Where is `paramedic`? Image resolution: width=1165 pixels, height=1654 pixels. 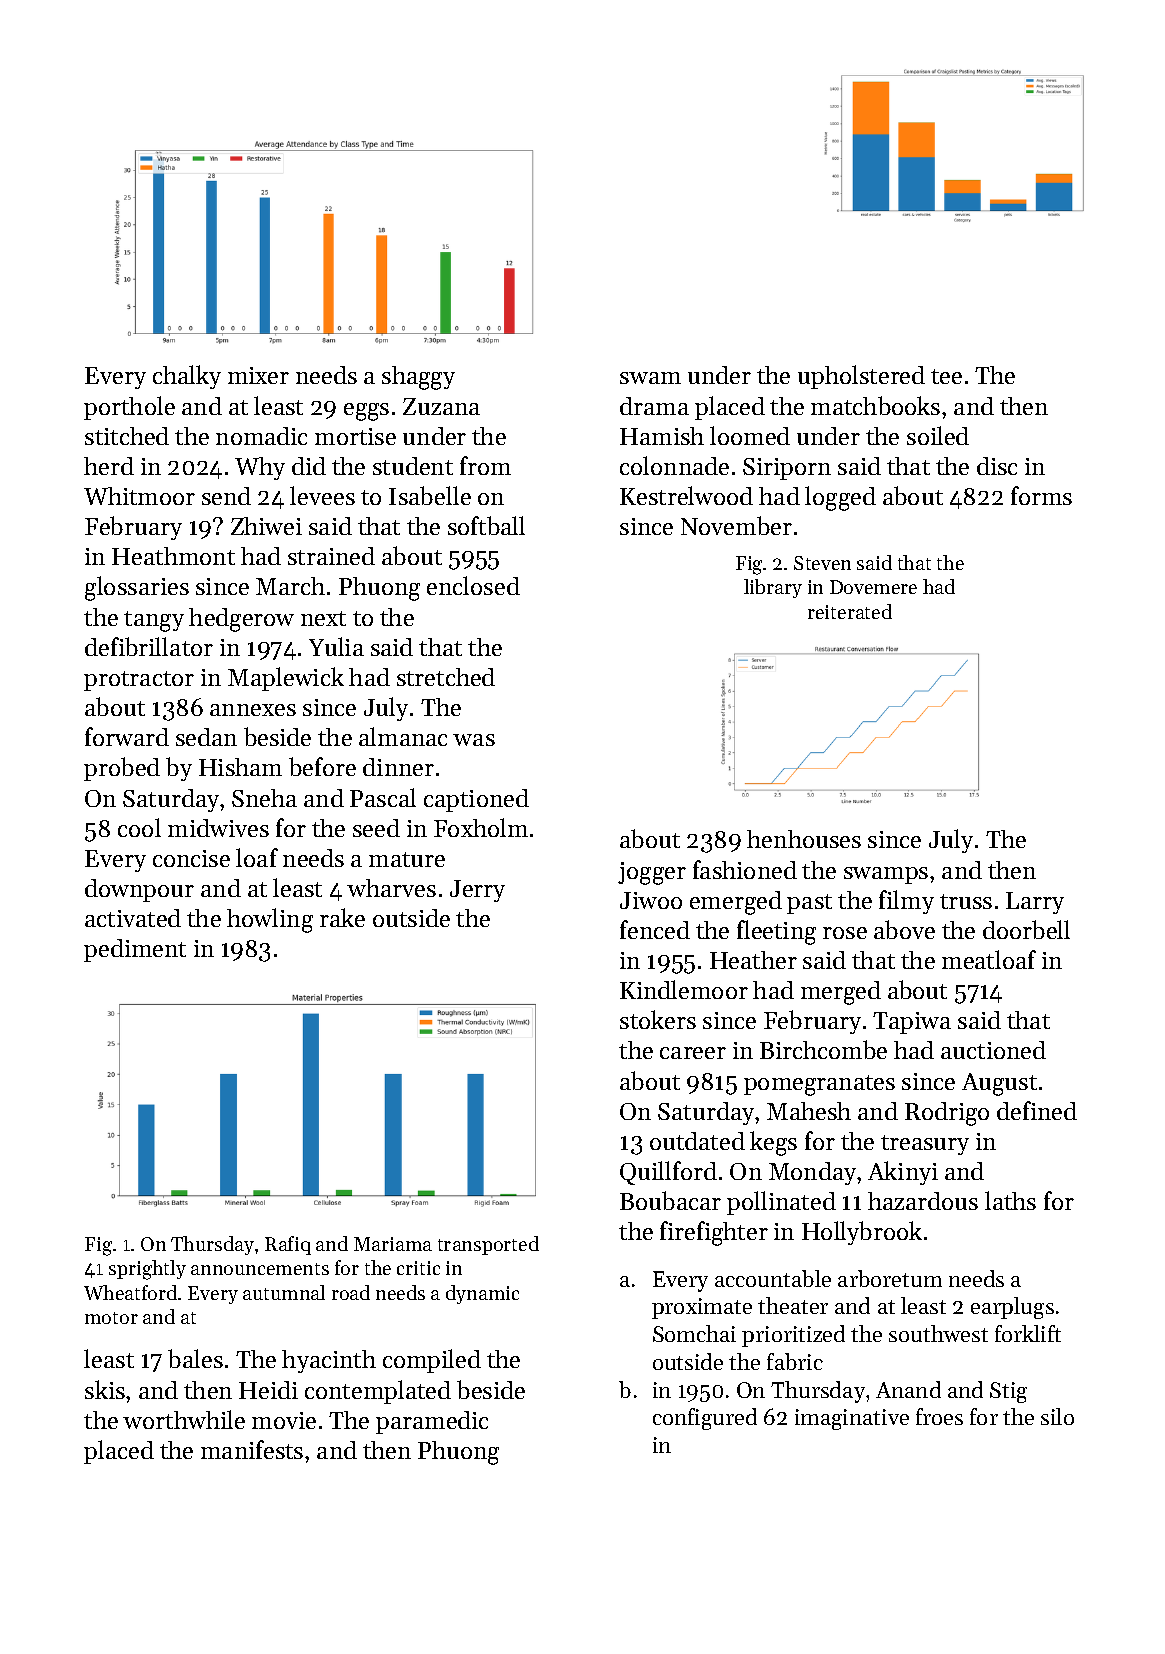 paramedic is located at coordinates (432, 1422).
